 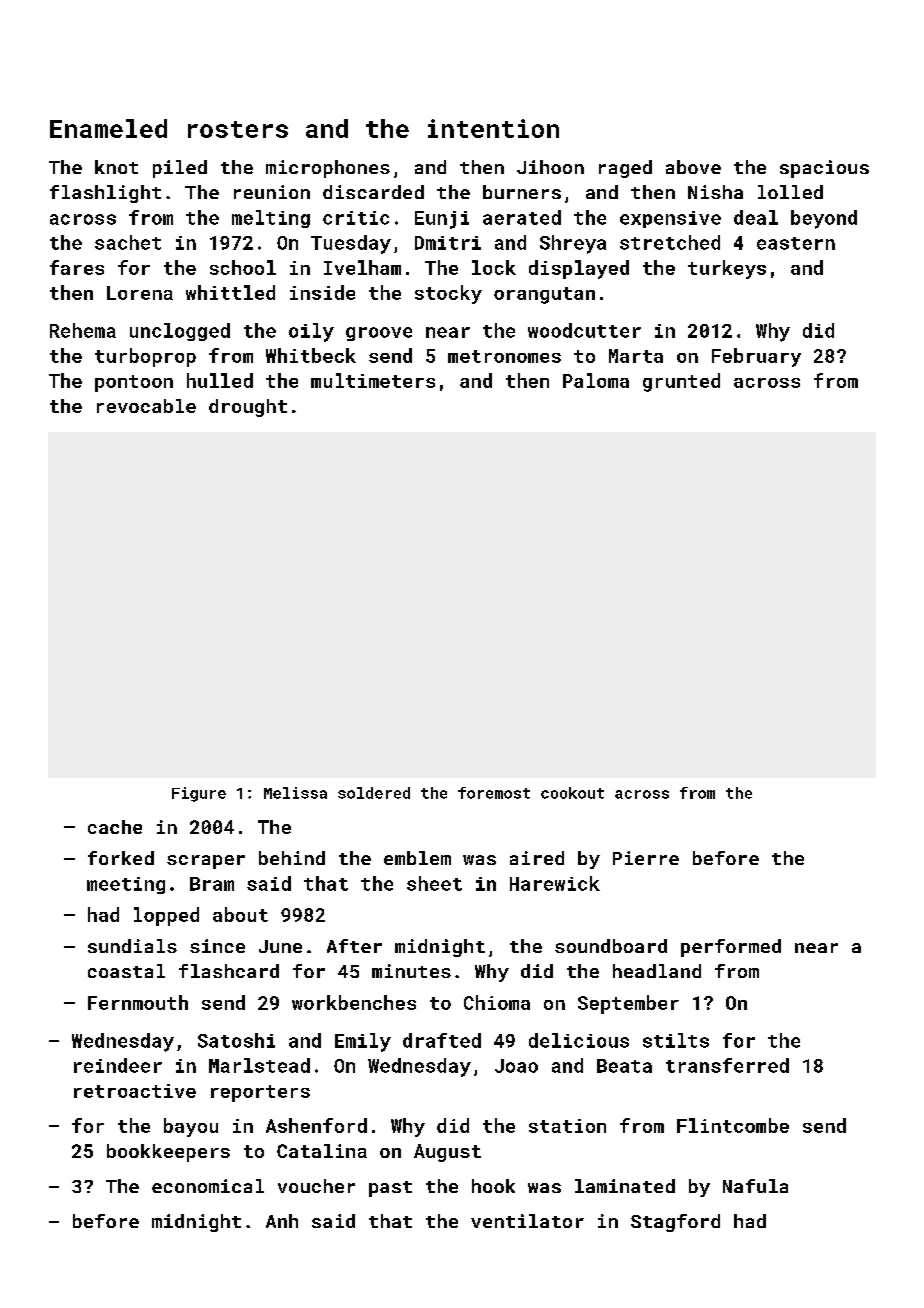 I want to click on Bram, so click(x=212, y=884).
